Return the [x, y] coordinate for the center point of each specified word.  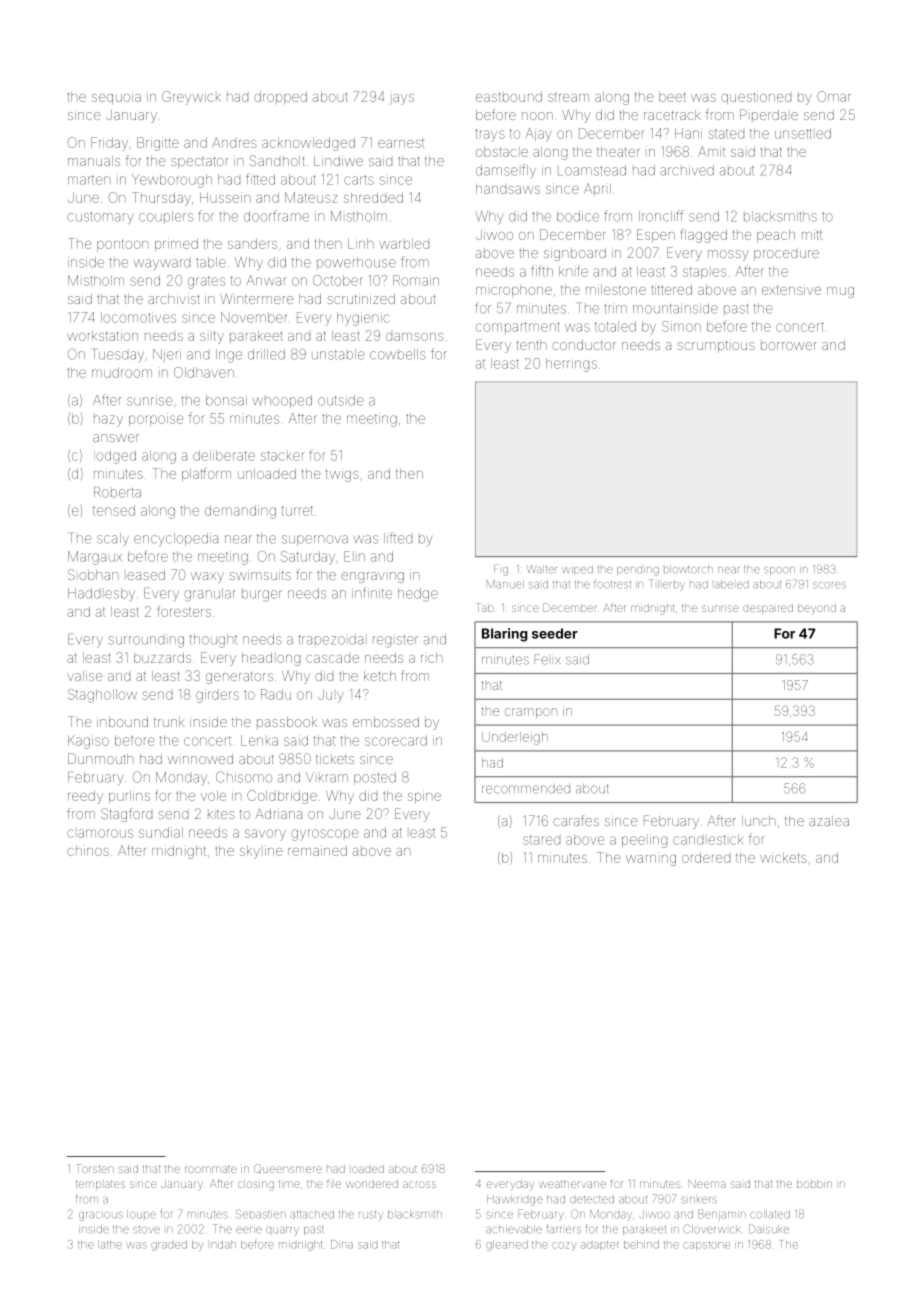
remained [317, 850]
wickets [783, 857]
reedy [85, 797]
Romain [416, 280]
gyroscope [325, 835]
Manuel [505, 584]
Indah [223, 1244]
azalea [829, 821]
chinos [88, 850]
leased [146, 575]
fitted [260, 179]
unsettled [803, 133]
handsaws [508, 189]
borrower [789, 346]
